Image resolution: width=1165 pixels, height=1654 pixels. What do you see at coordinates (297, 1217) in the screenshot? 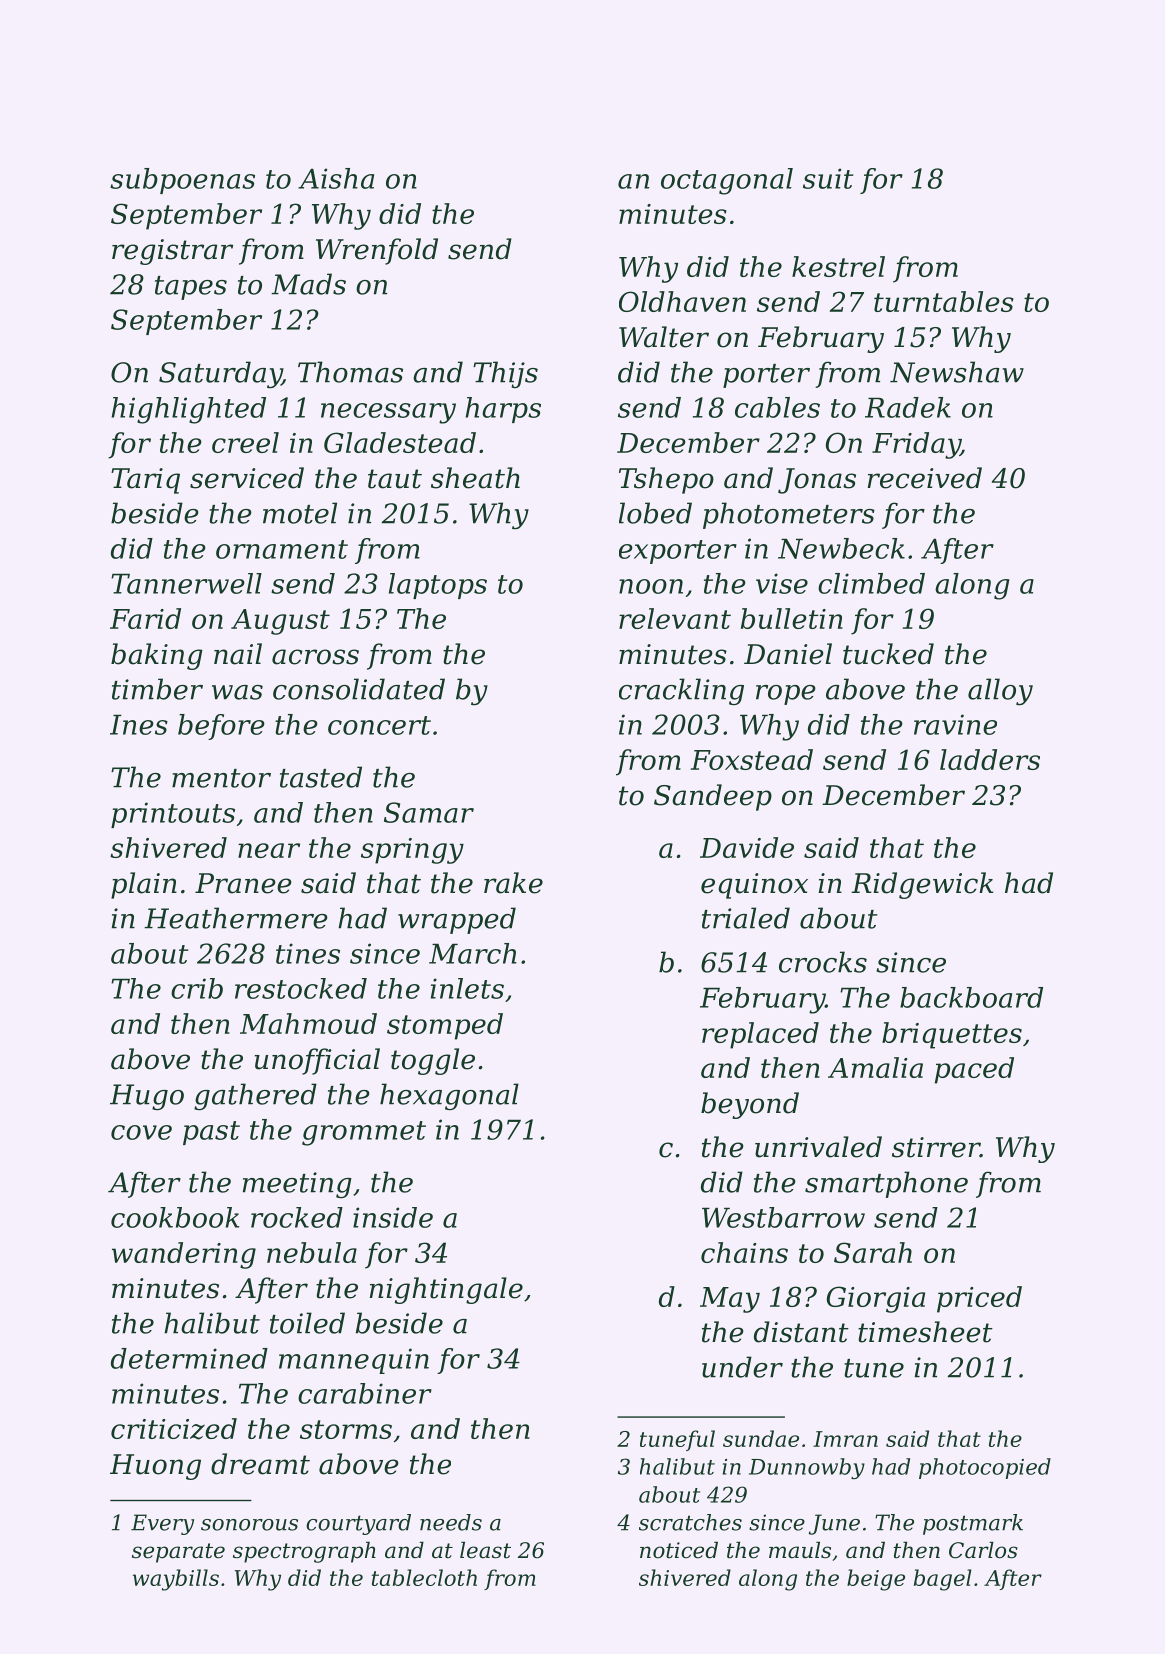
I see `rocked` at bounding box center [297, 1217].
